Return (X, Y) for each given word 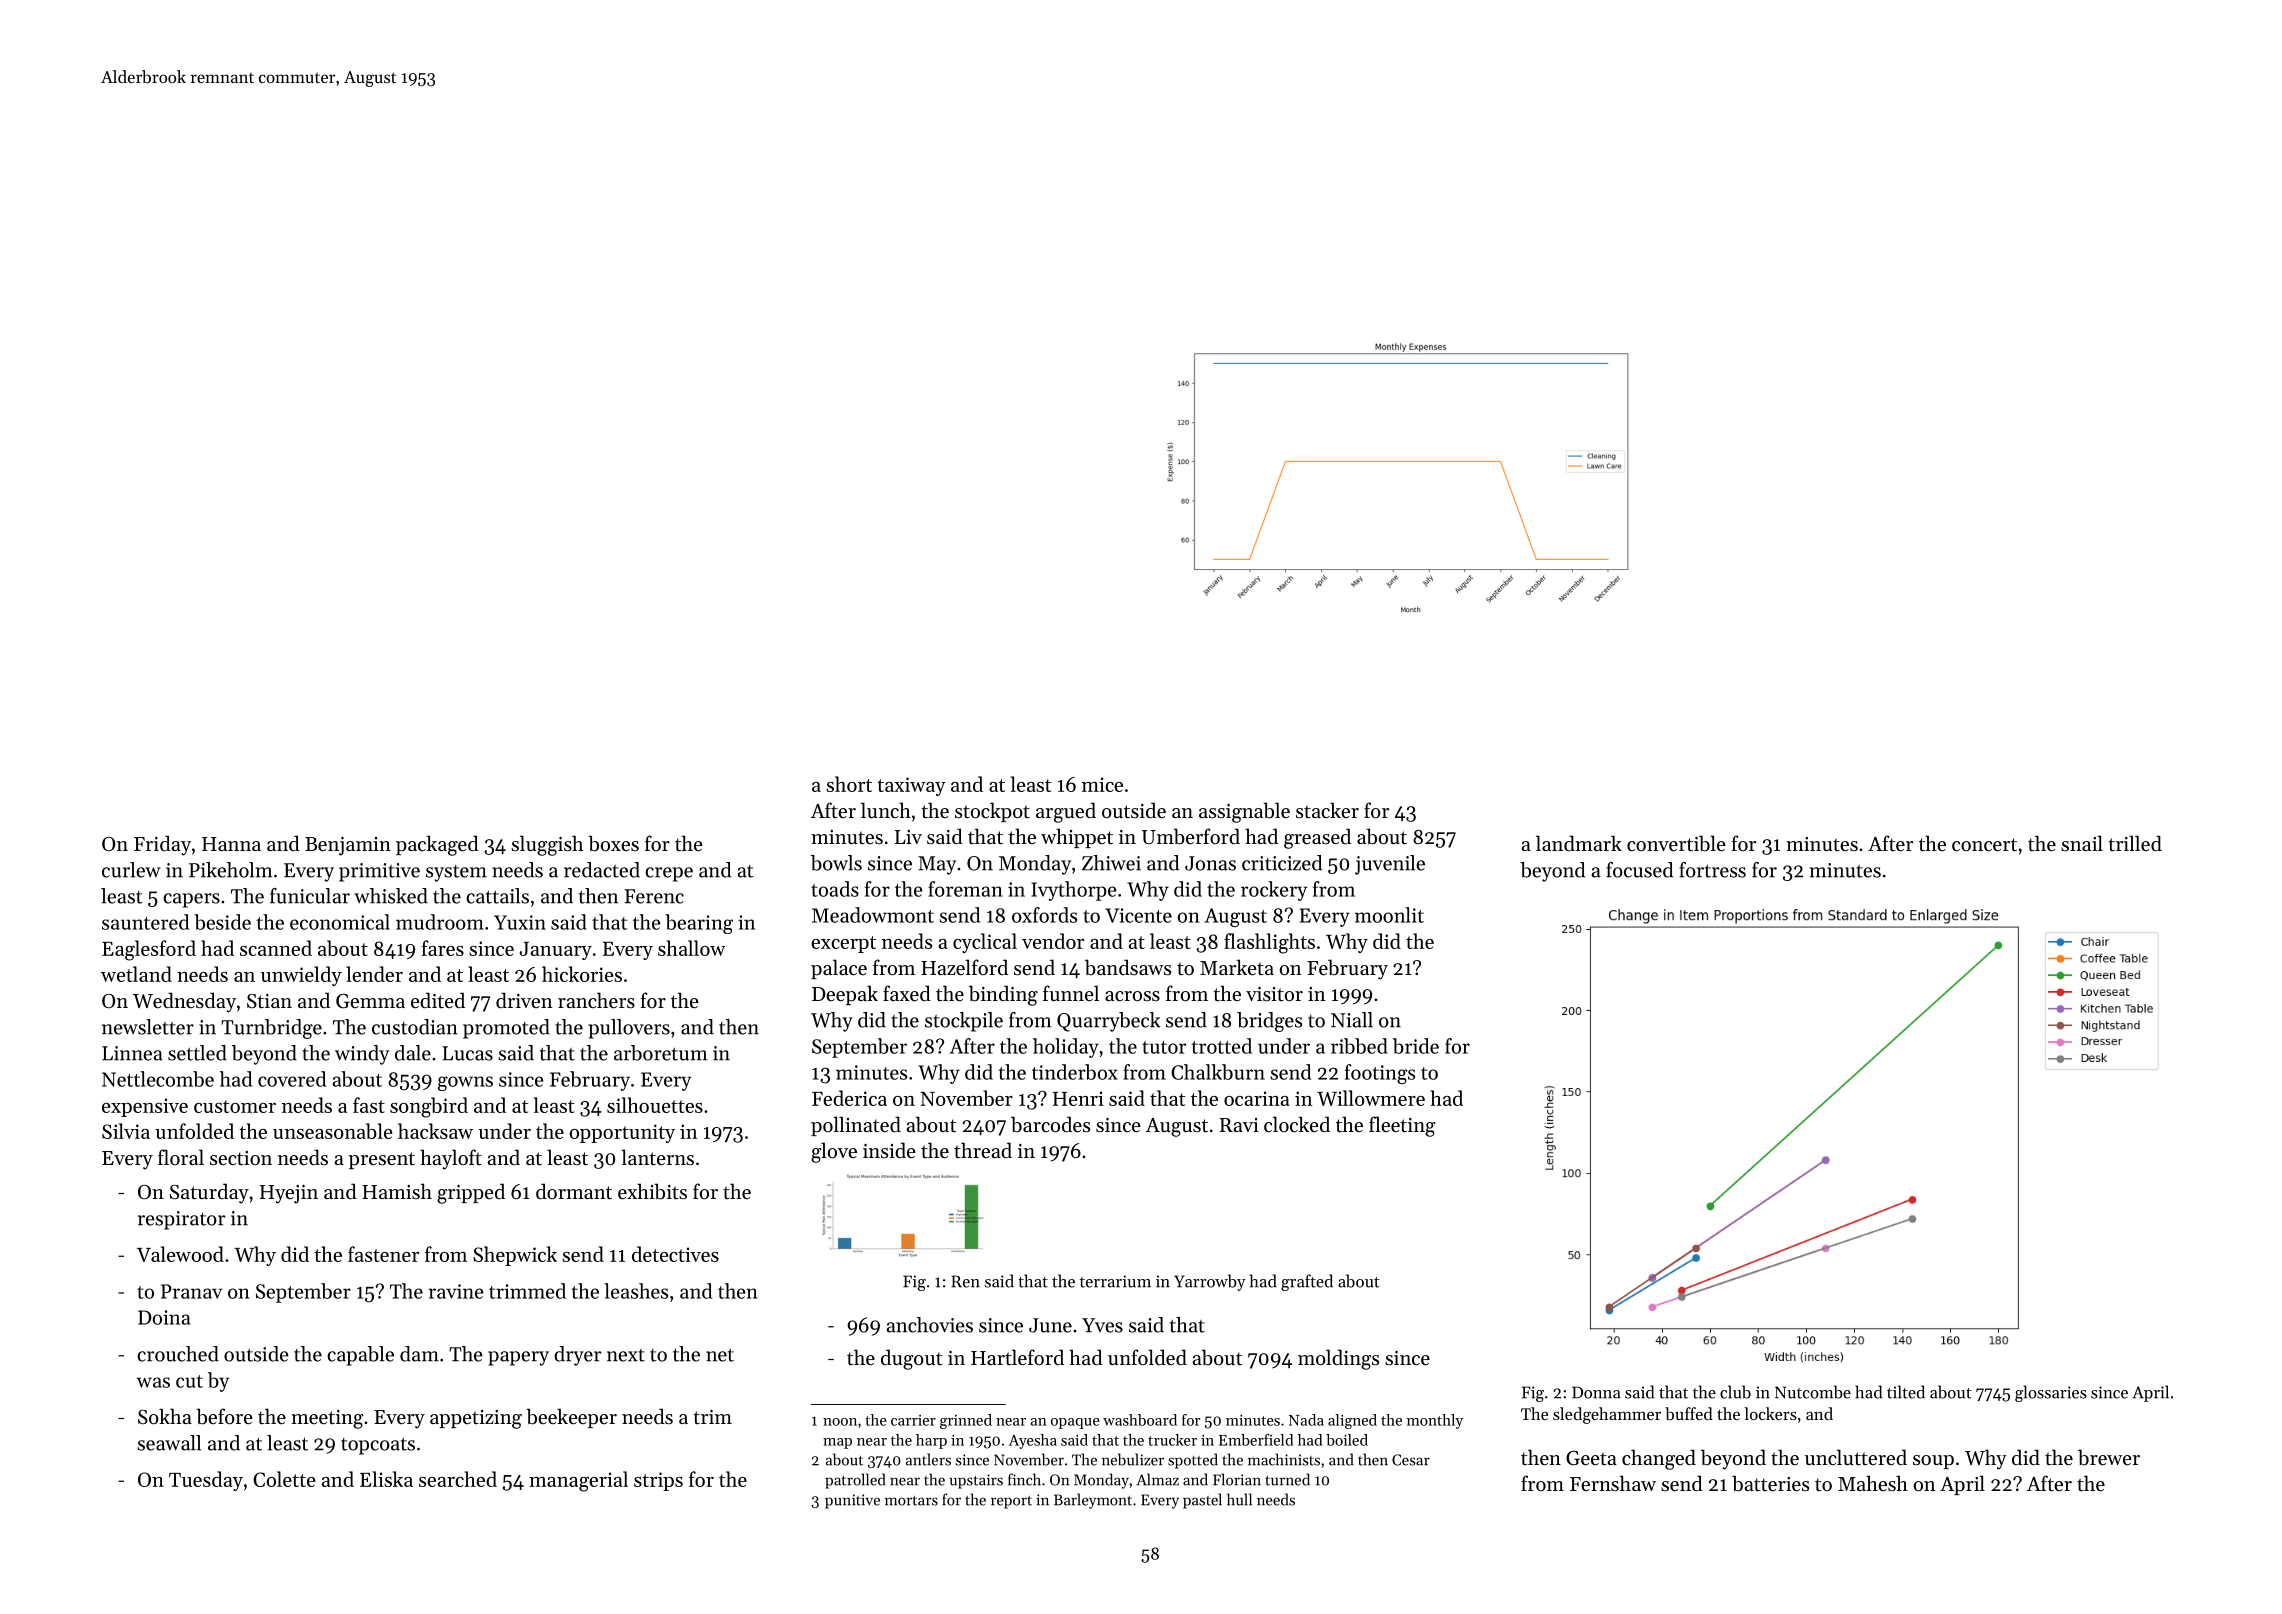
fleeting (1402, 1126)
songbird (429, 1107)
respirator (181, 1220)
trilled (2135, 843)
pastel (1202, 1501)
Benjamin (348, 846)
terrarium (1115, 1281)
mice (1102, 784)
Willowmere (1371, 1098)
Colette (284, 1479)
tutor (1164, 1047)
